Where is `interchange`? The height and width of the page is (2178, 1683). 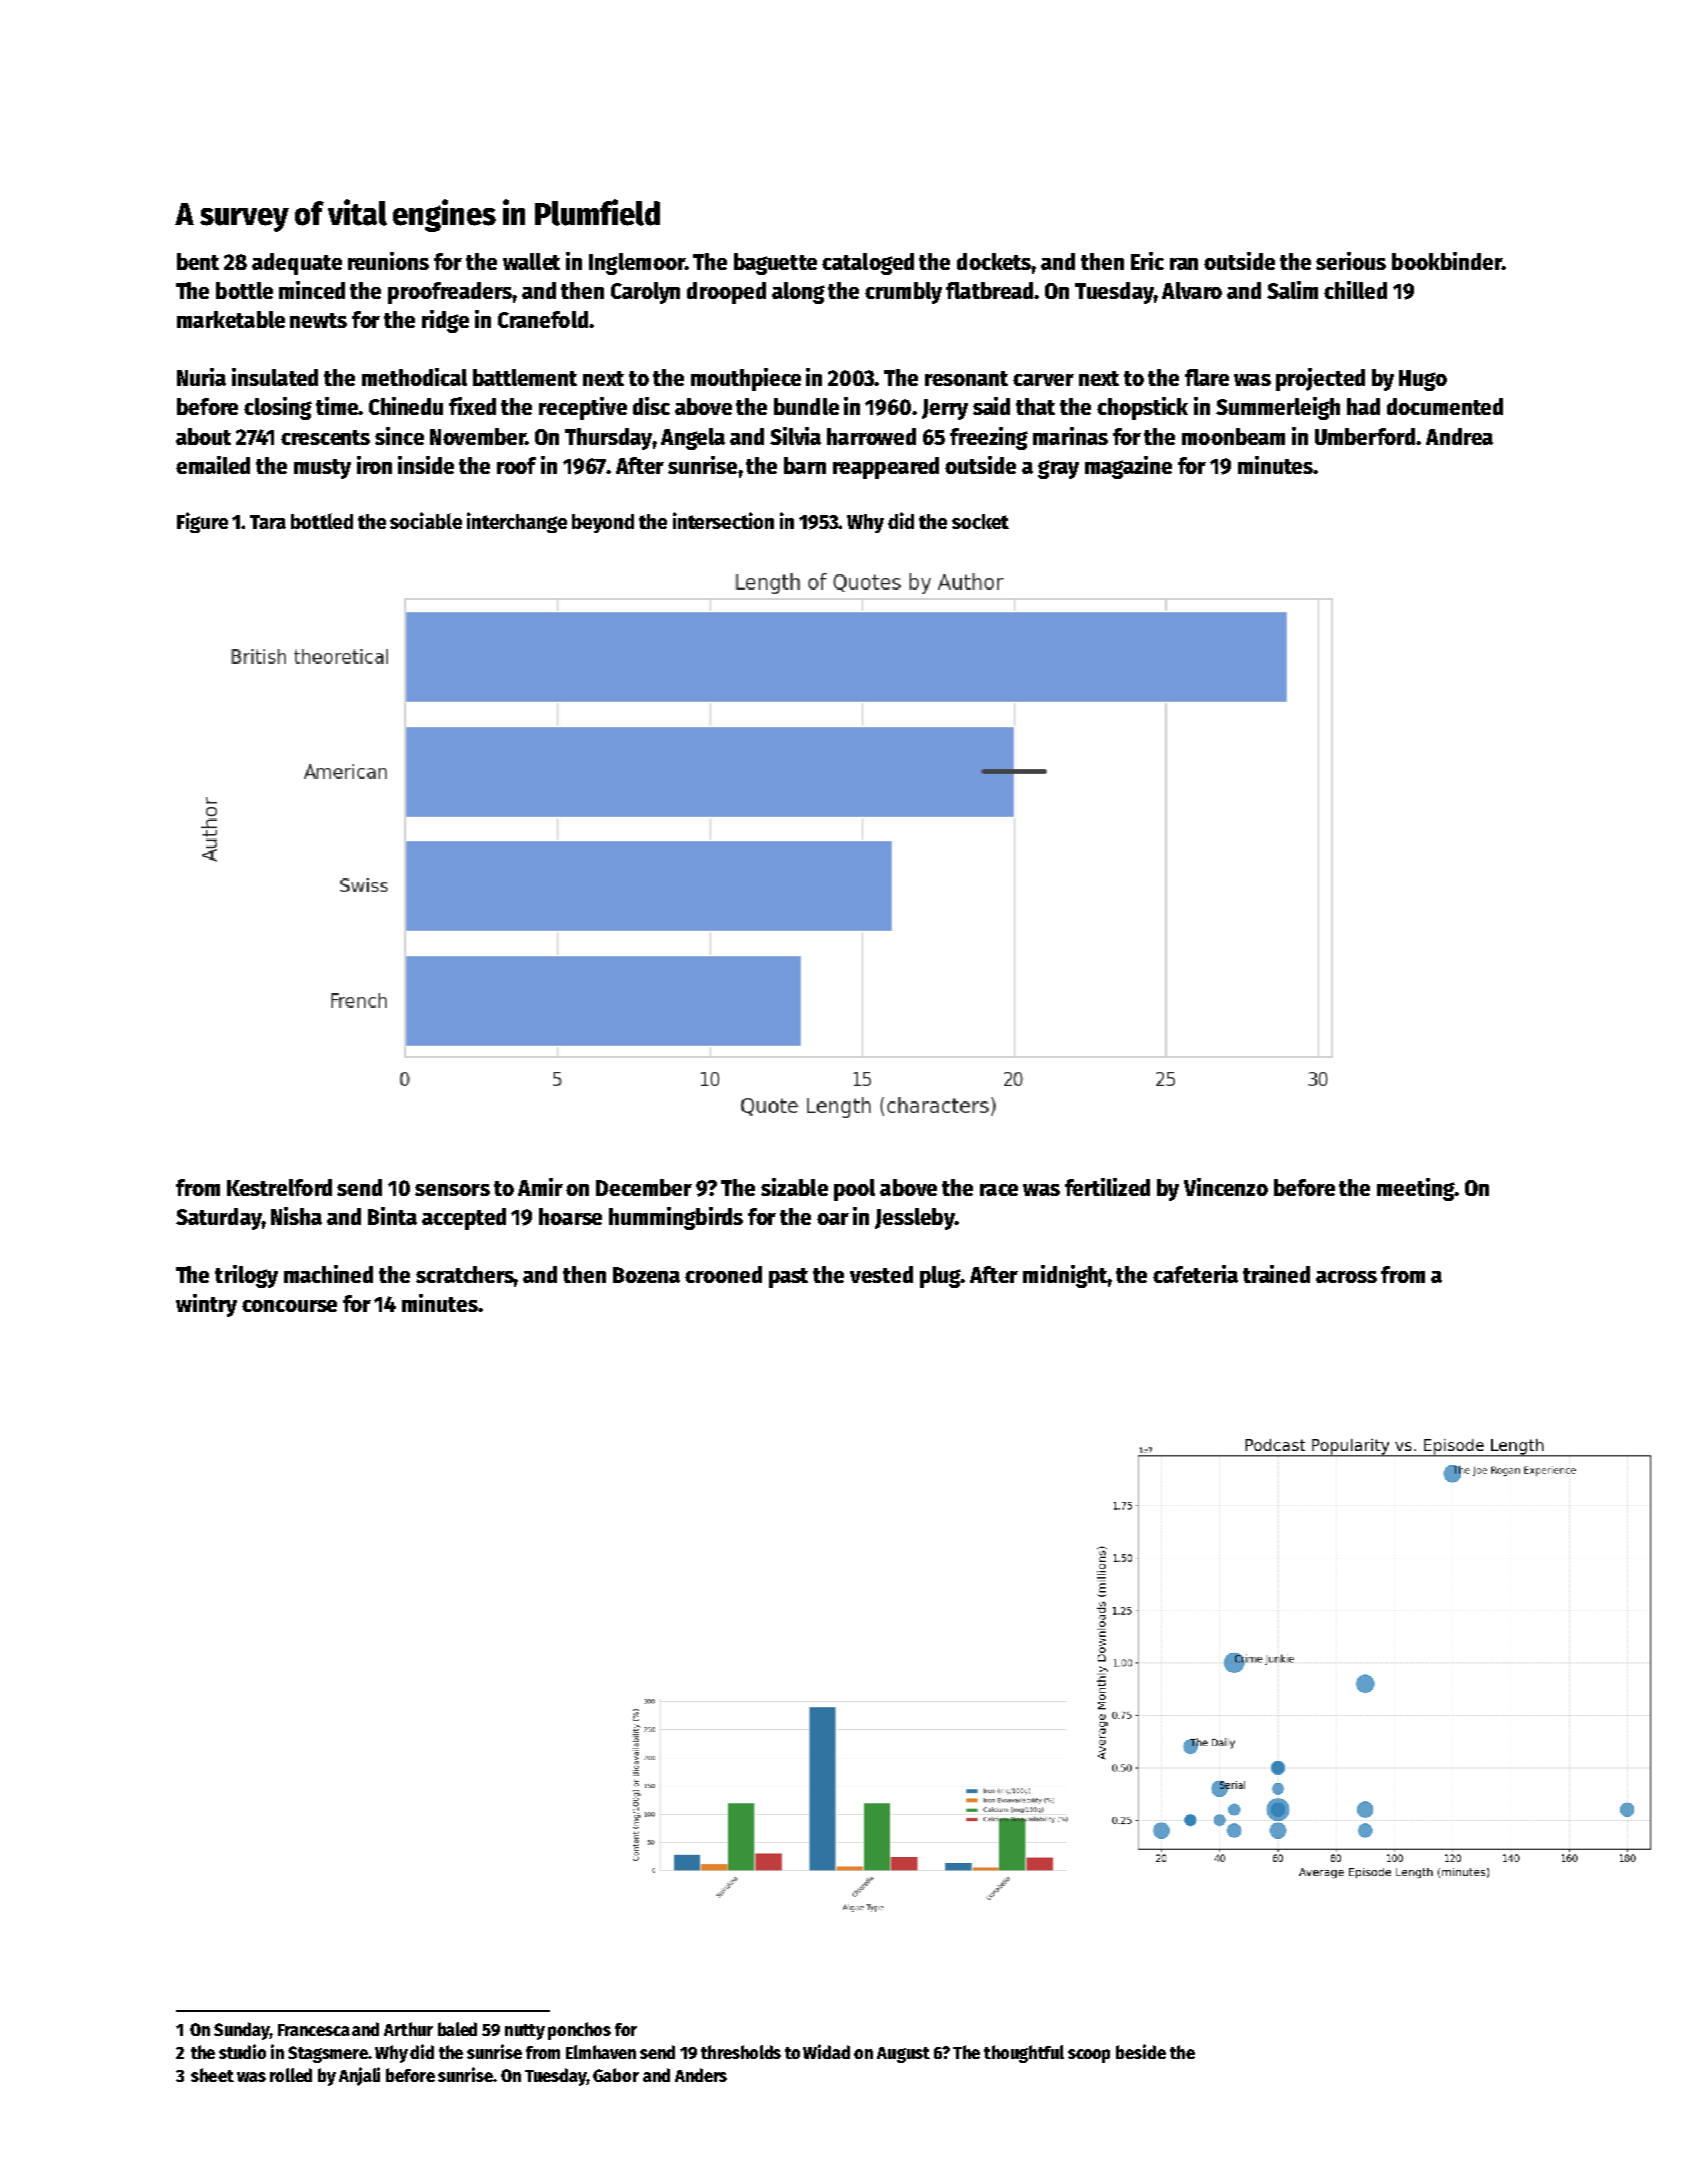 interchange is located at coordinates (517, 522).
